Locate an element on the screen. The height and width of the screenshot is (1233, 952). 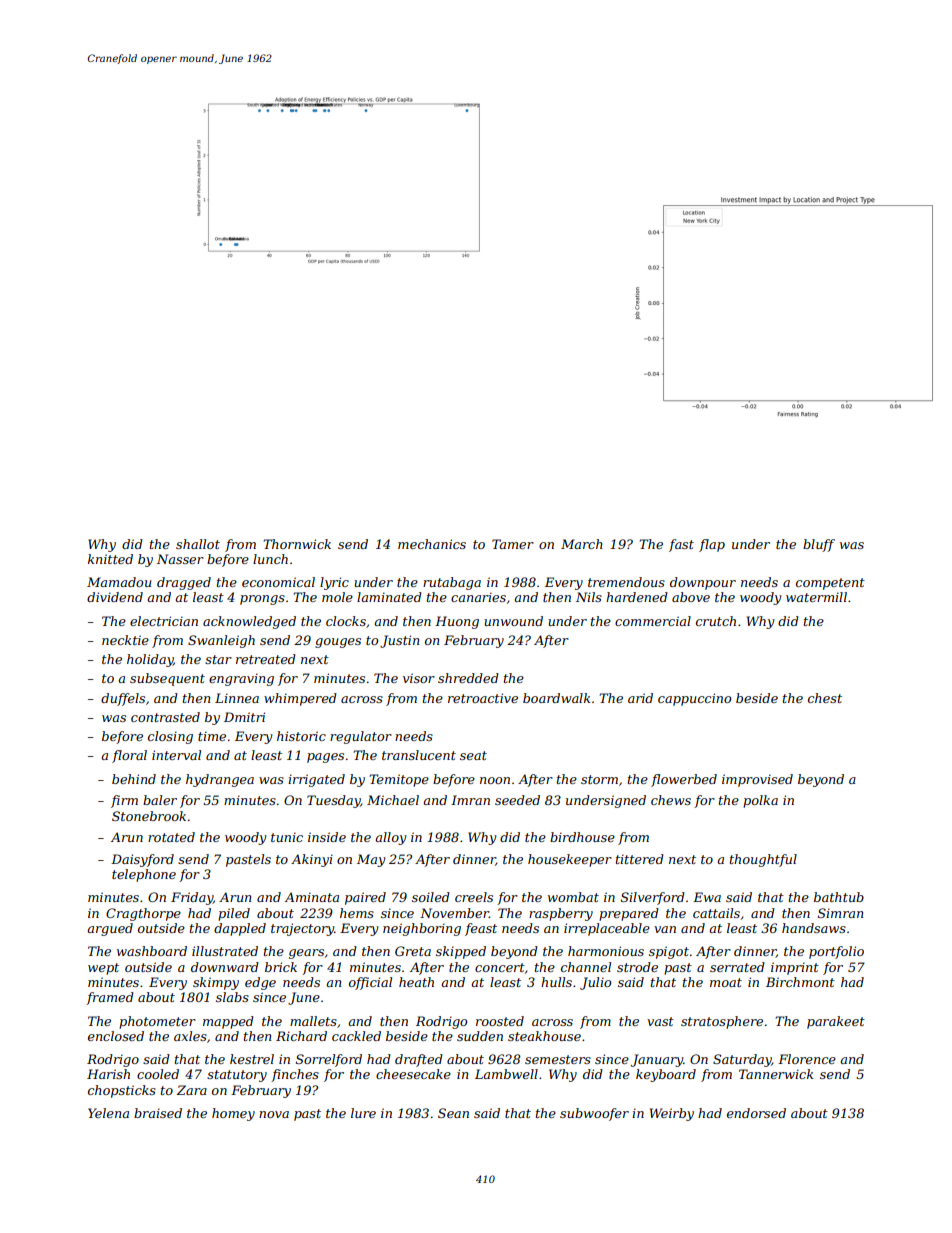
noon is located at coordinates (495, 780).
